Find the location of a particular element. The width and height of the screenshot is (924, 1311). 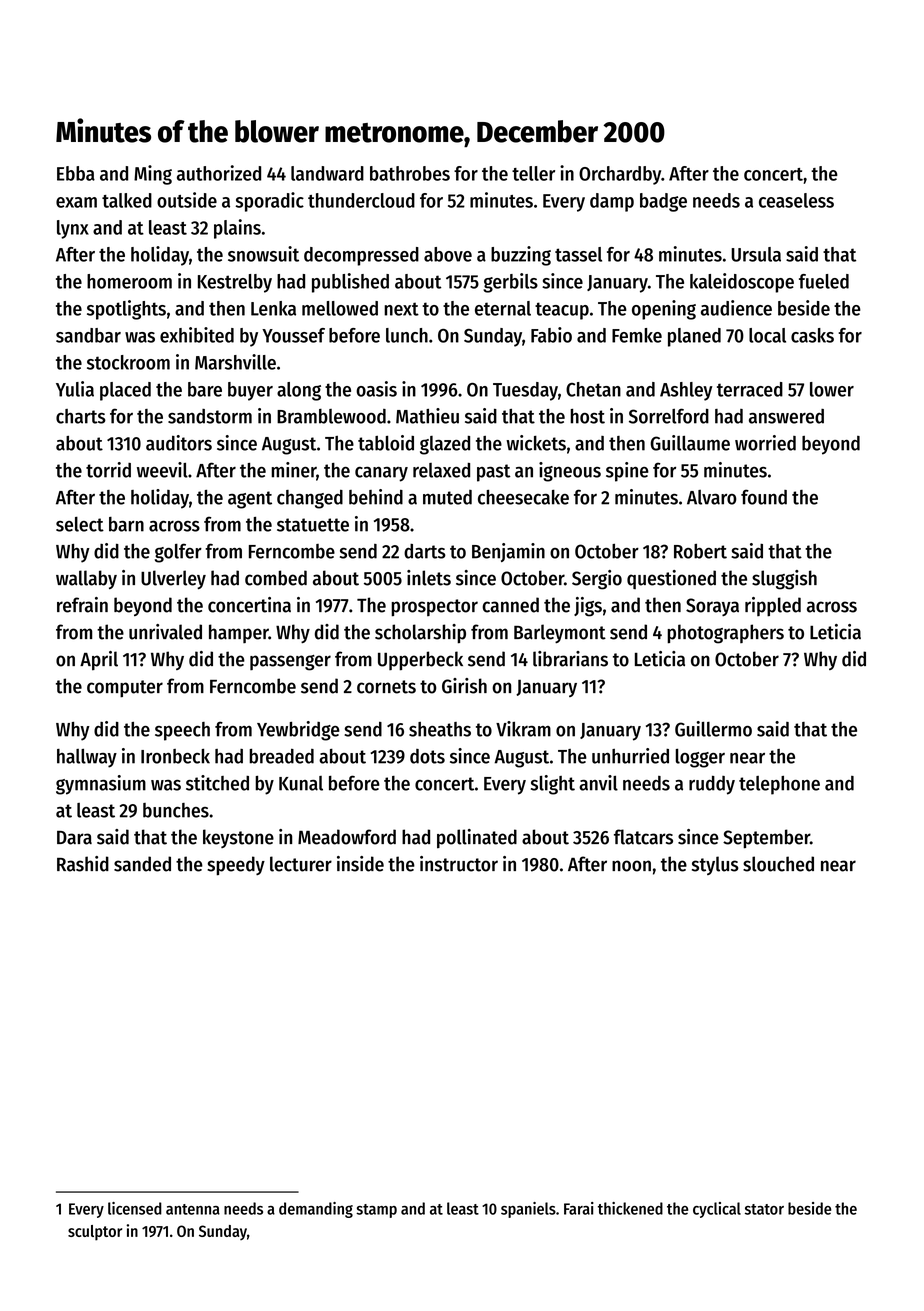

plains is located at coordinates (237, 229).
